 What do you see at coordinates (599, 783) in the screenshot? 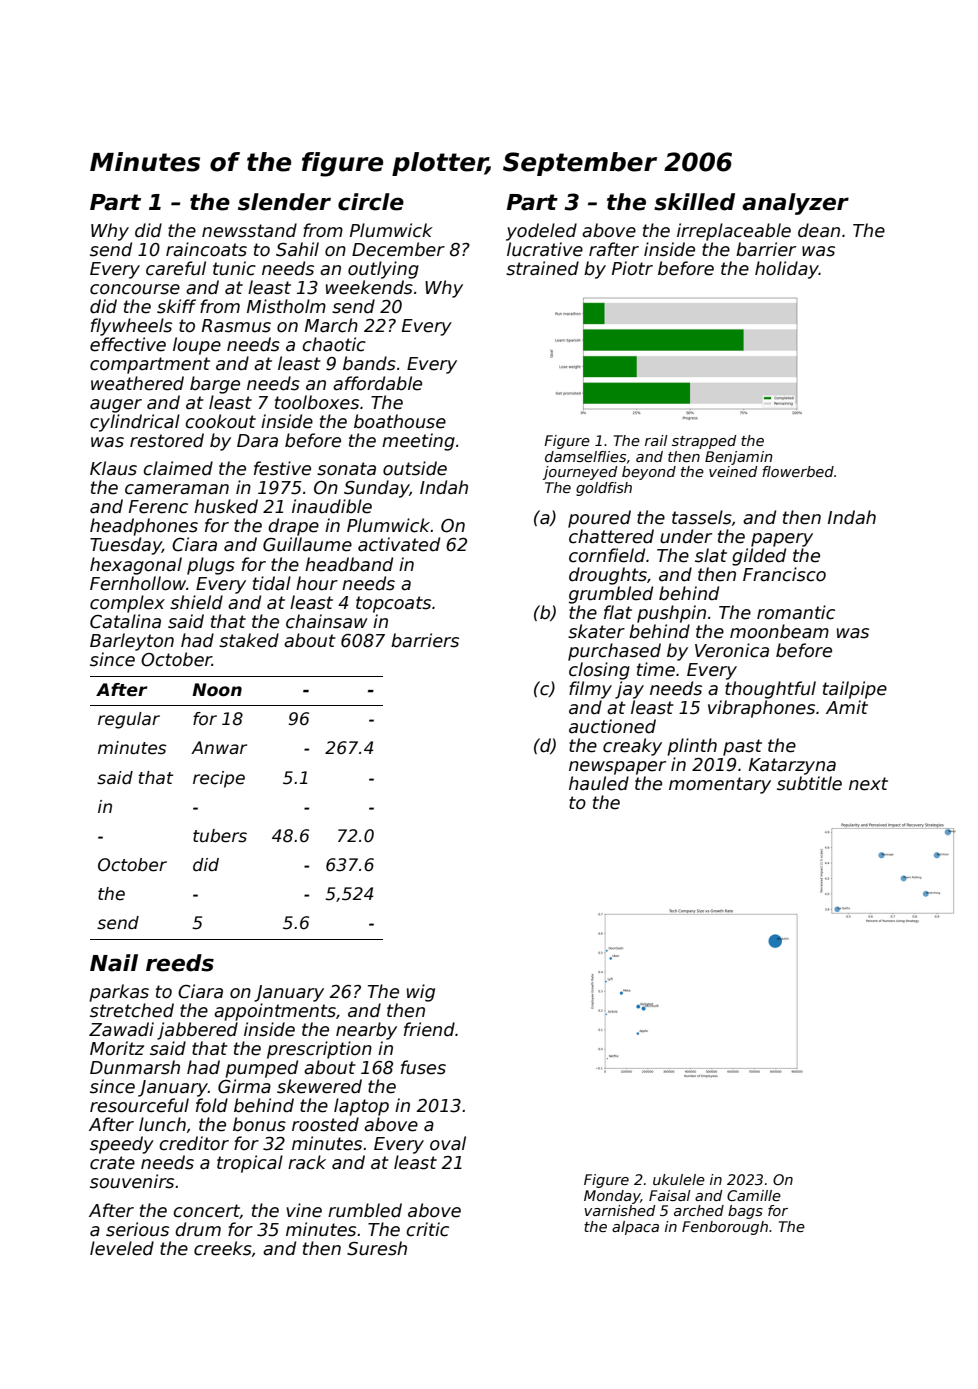
I see `hauled` at bounding box center [599, 783].
